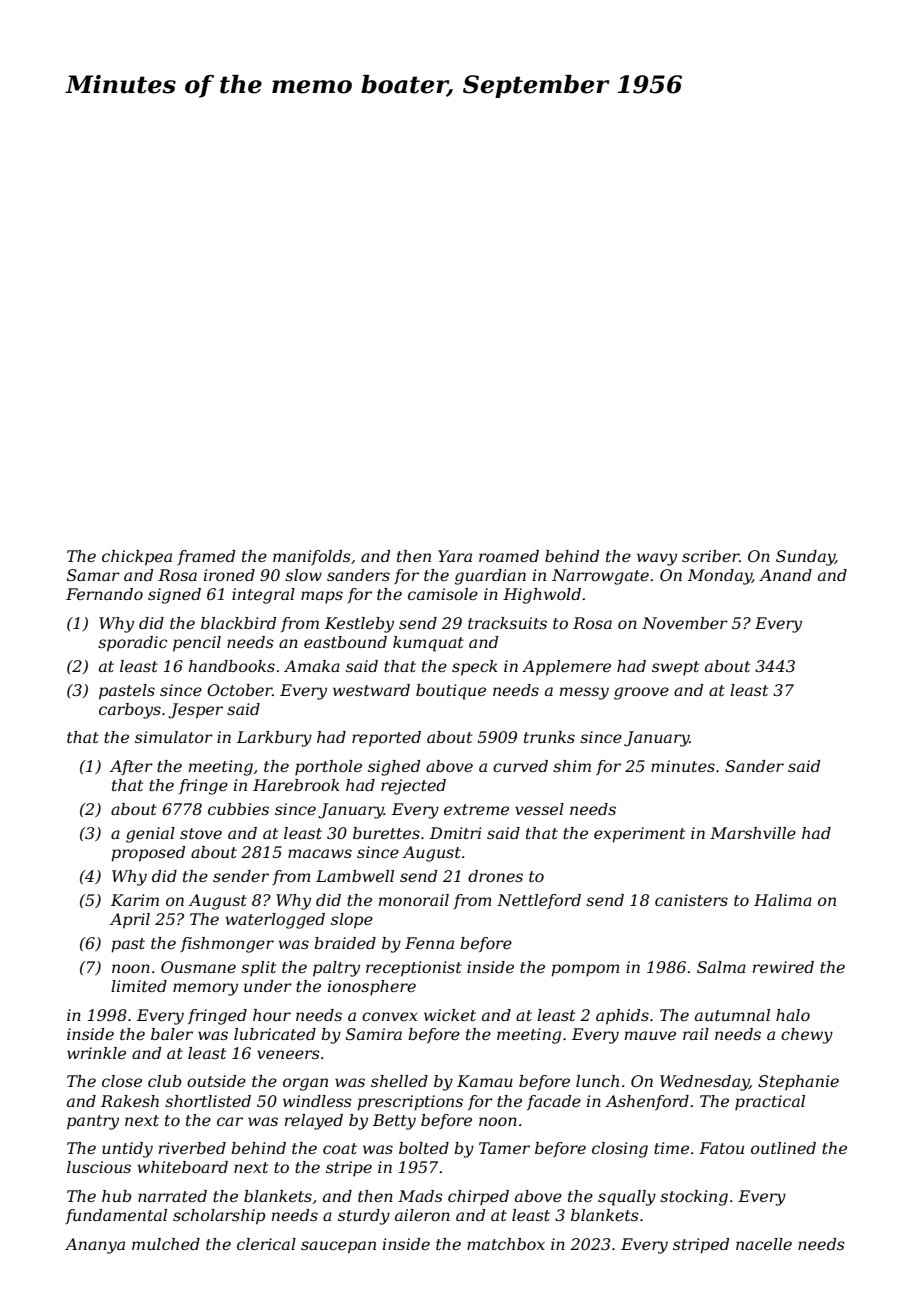  Describe the element at coordinates (478, 1198) in the image. I see `chirped` at that location.
